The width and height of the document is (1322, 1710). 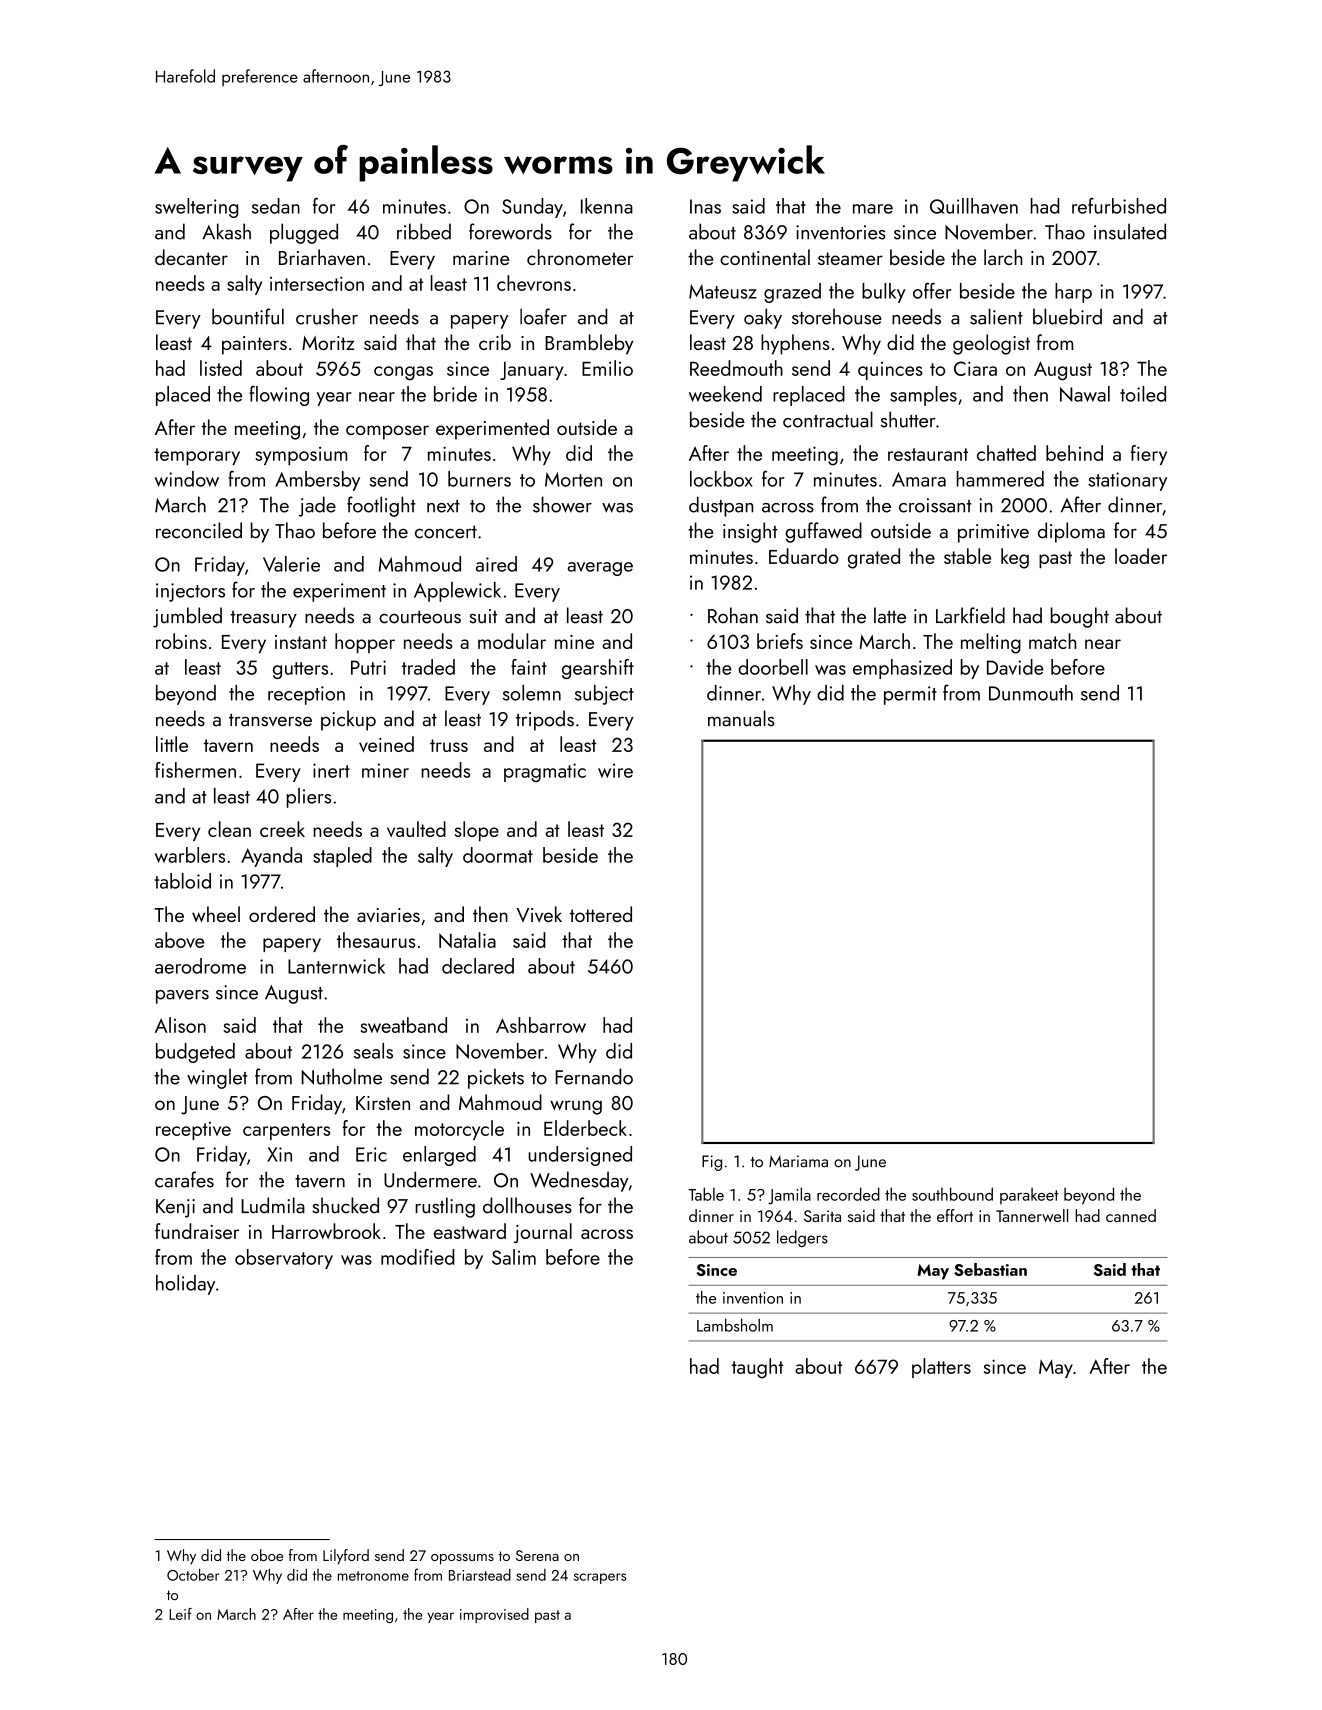 I want to click on Dunmouth, so click(x=1031, y=693).
